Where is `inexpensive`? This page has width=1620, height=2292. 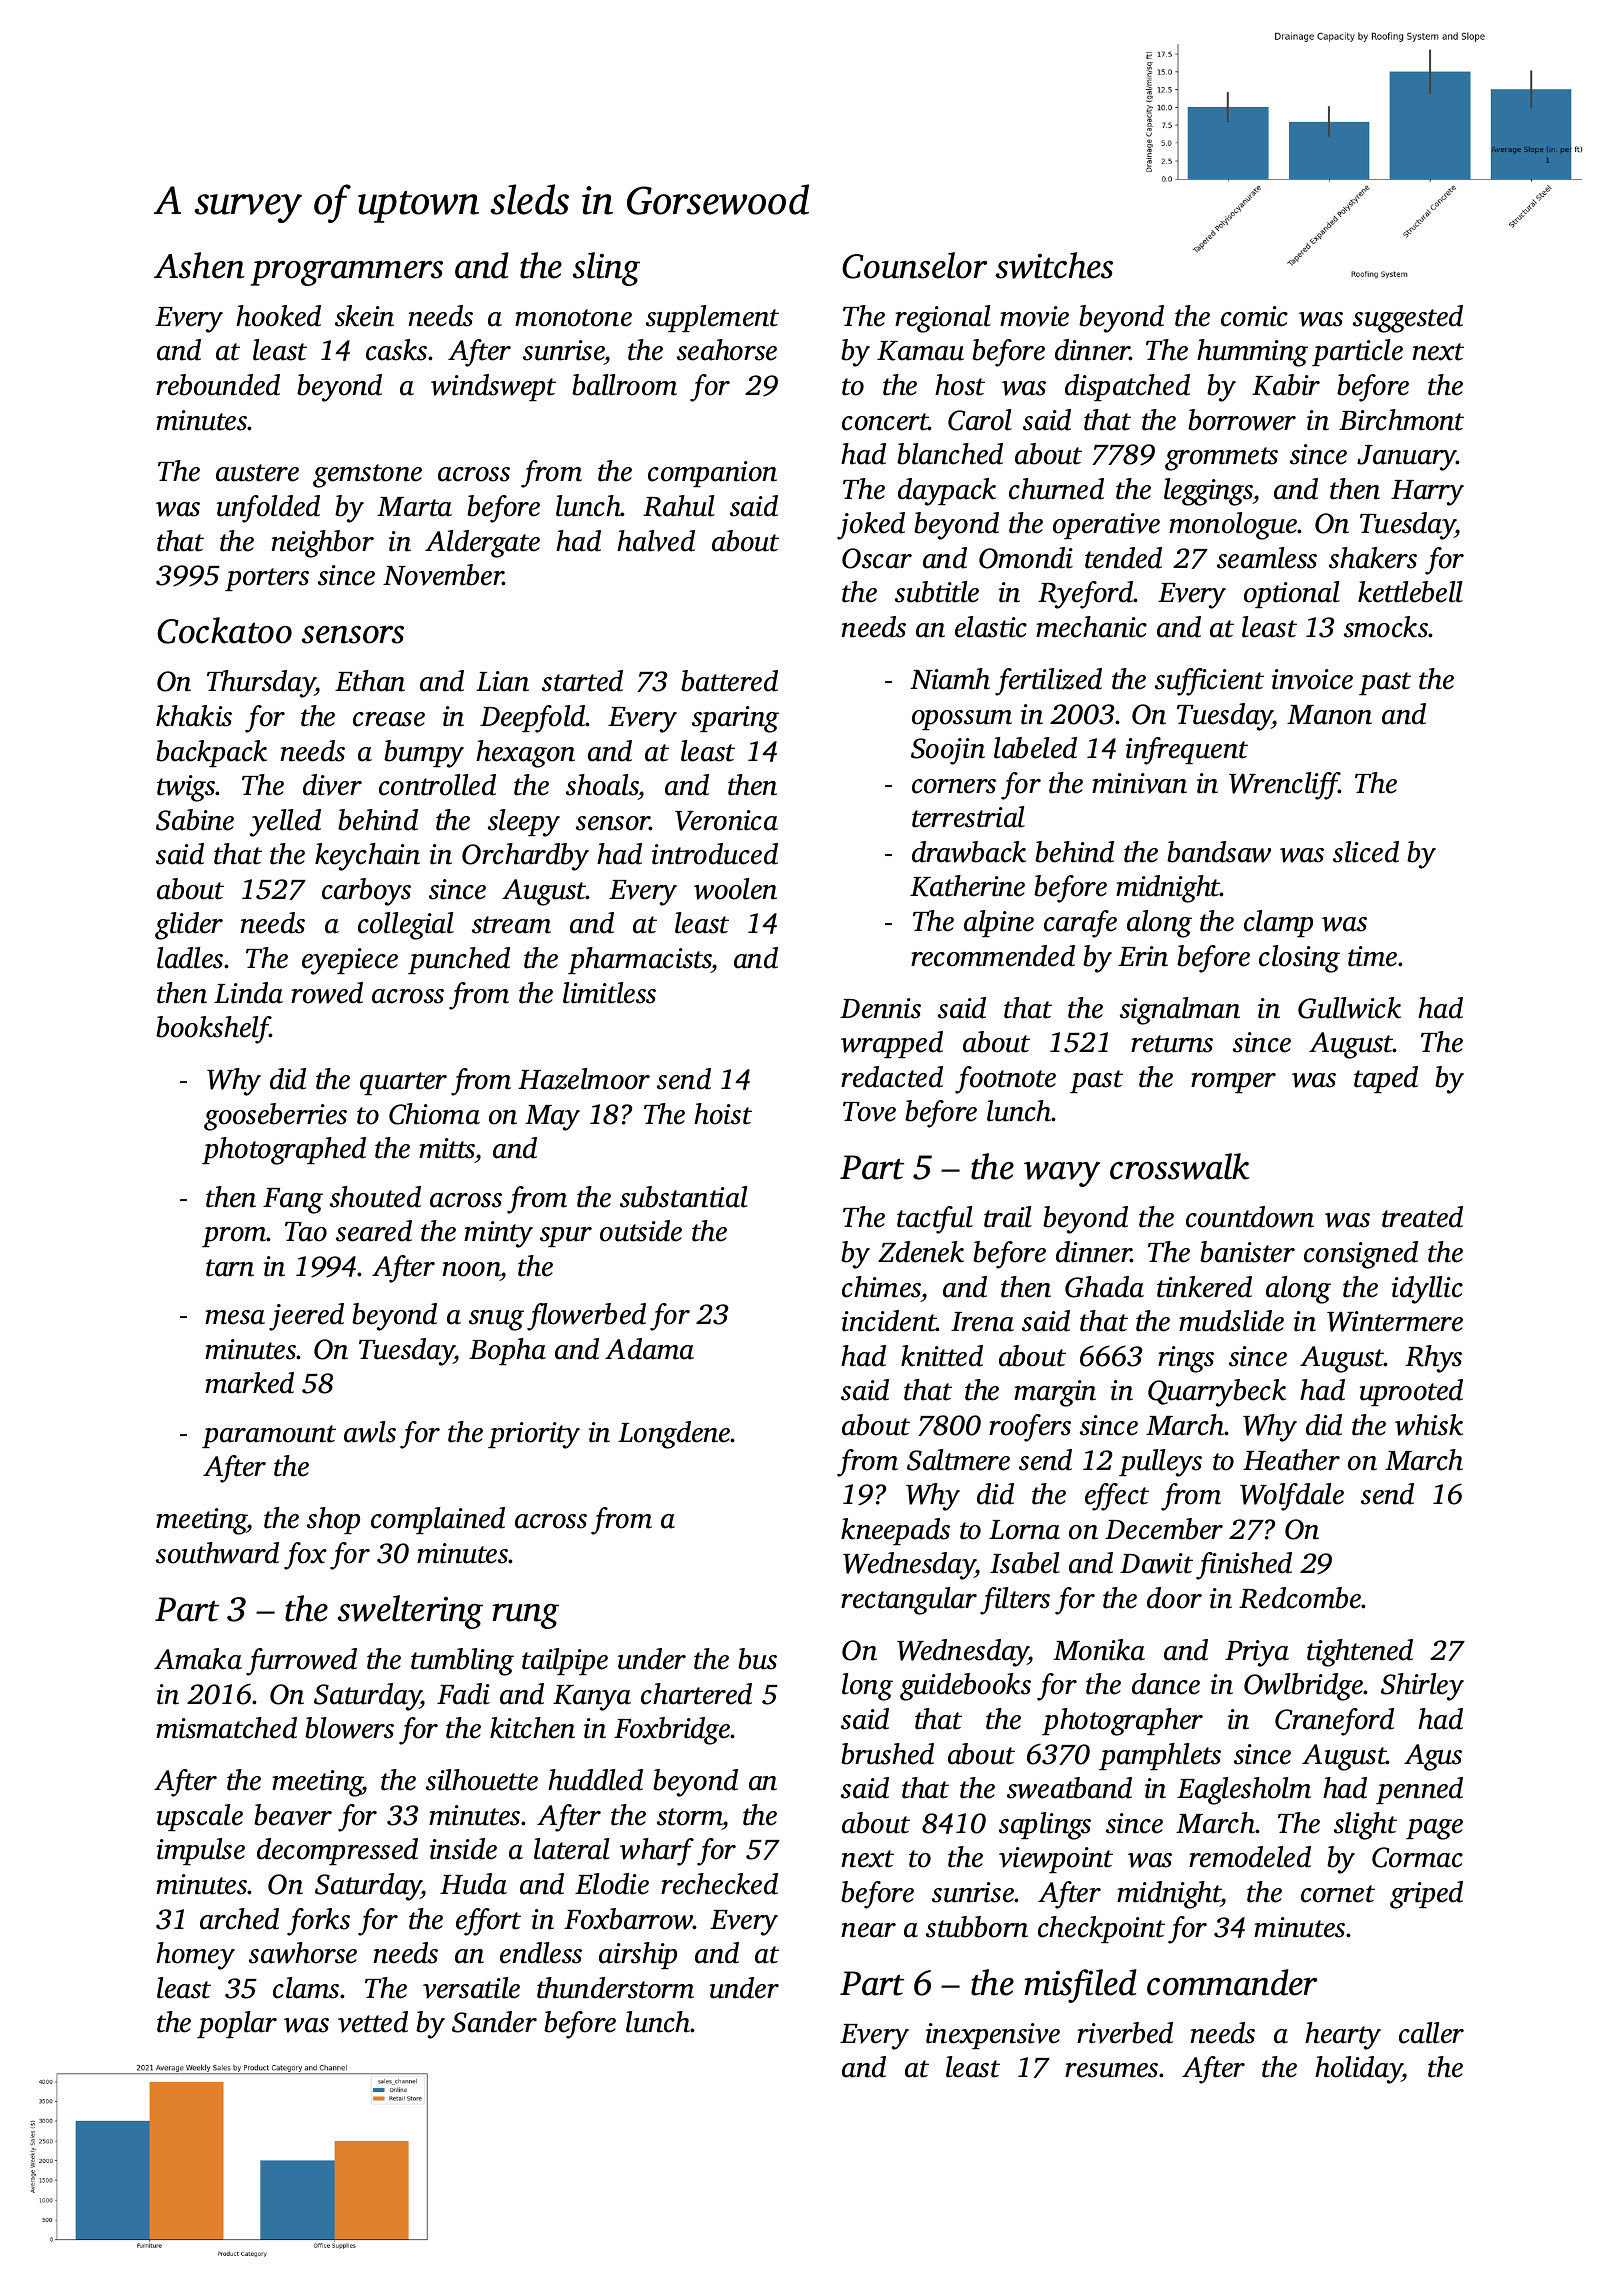 inexpensive is located at coordinates (993, 2036).
